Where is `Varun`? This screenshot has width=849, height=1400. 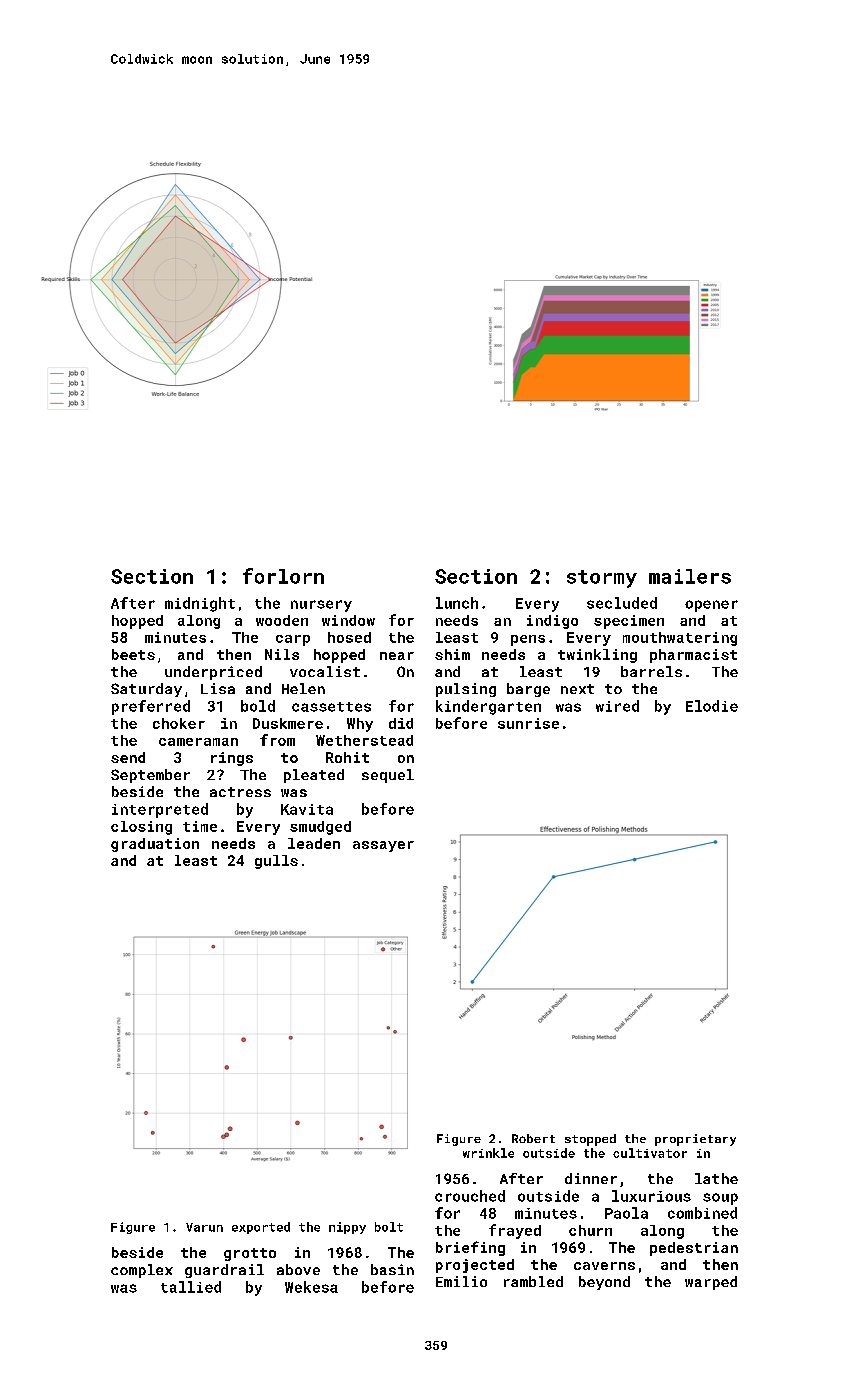 Varun is located at coordinates (204, 1227).
